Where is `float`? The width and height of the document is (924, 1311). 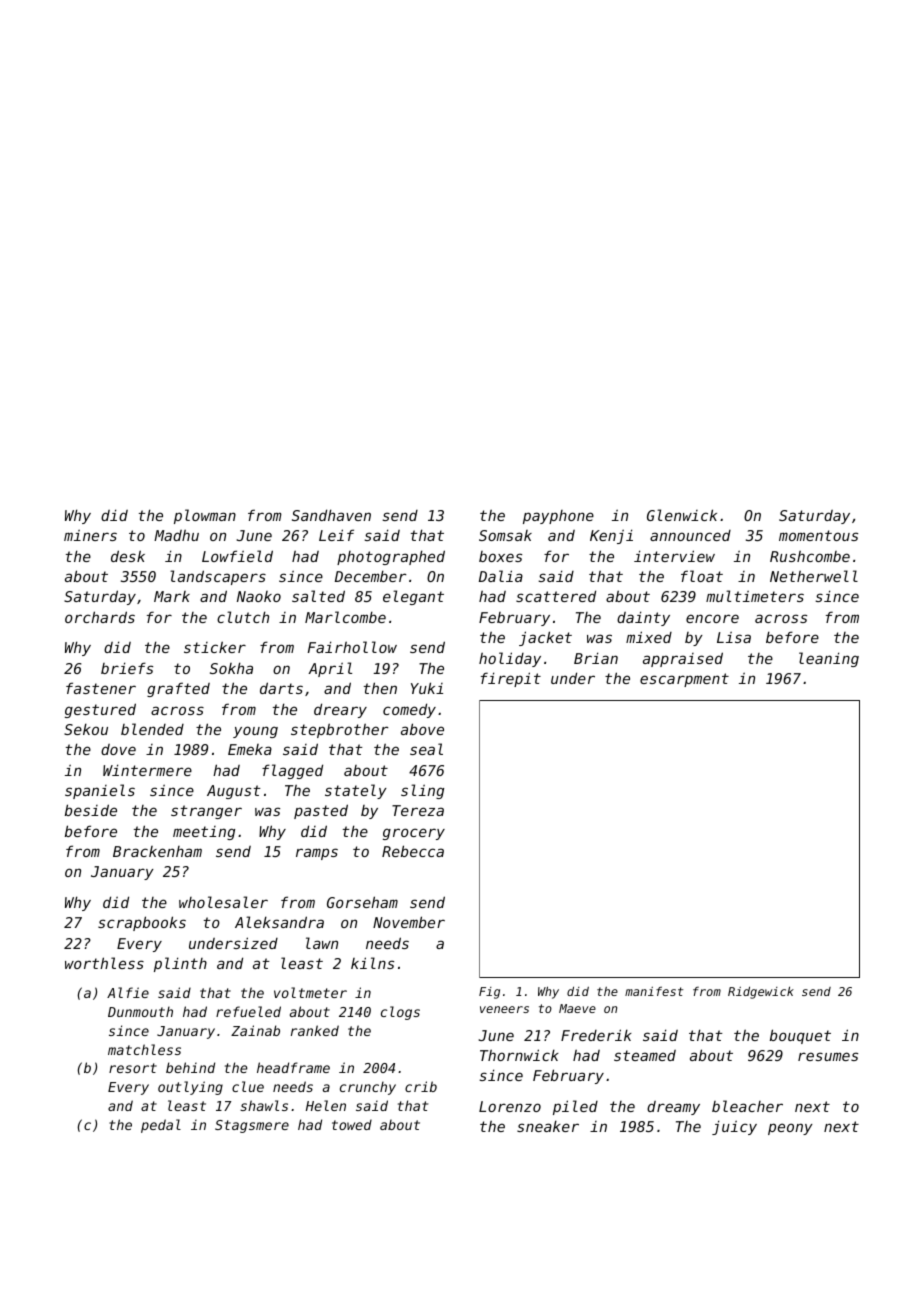
float is located at coordinates (702, 576).
